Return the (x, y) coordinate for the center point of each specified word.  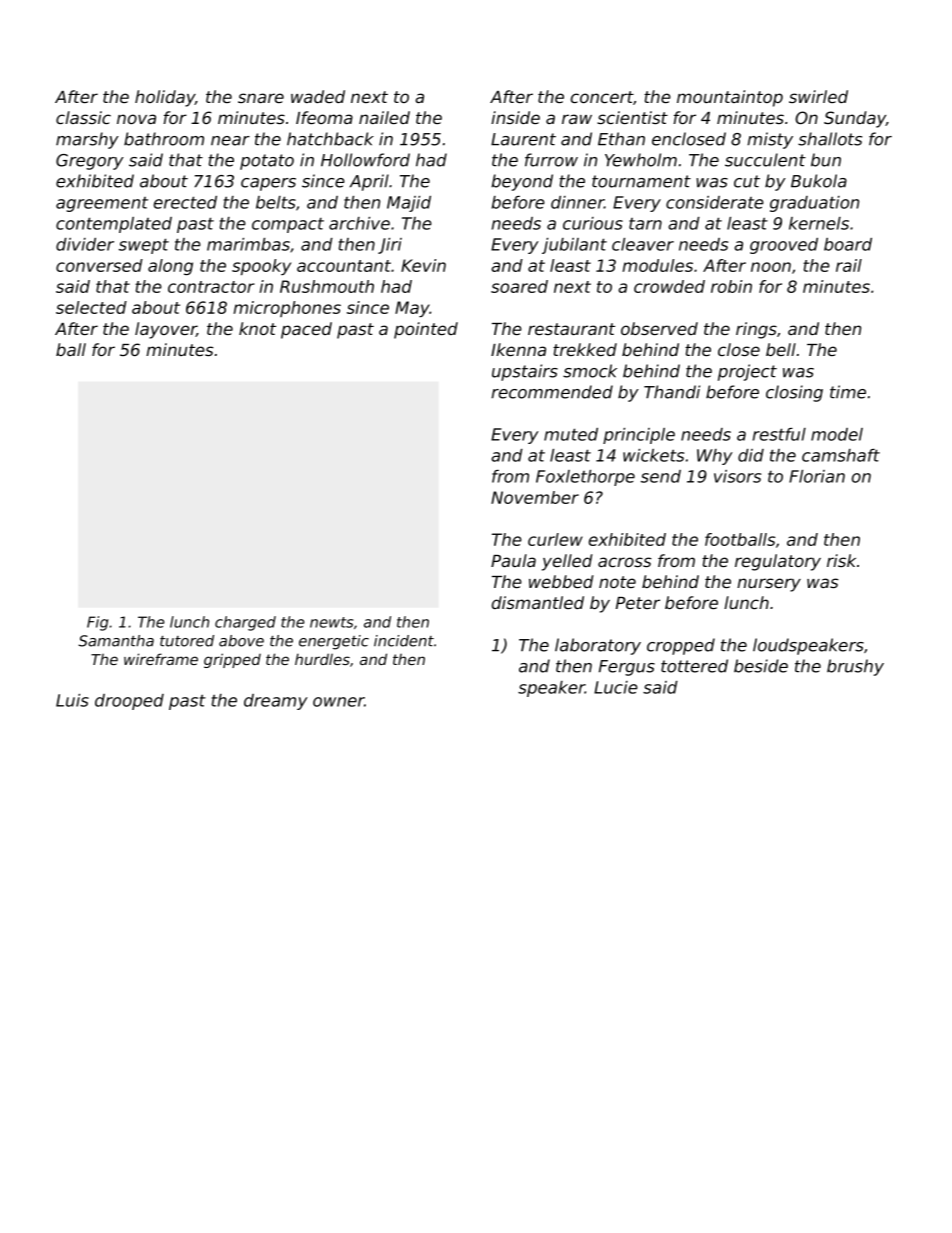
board (848, 244)
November (535, 497)
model (837, 434)
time (848, 392)
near (230, 141)
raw (577, 119)
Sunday (855, 119)
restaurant (571, 329)
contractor (211, 287)
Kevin (423, 265)
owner (339, 702)
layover (166, 330)
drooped (129, 702)
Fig (97, 623)
